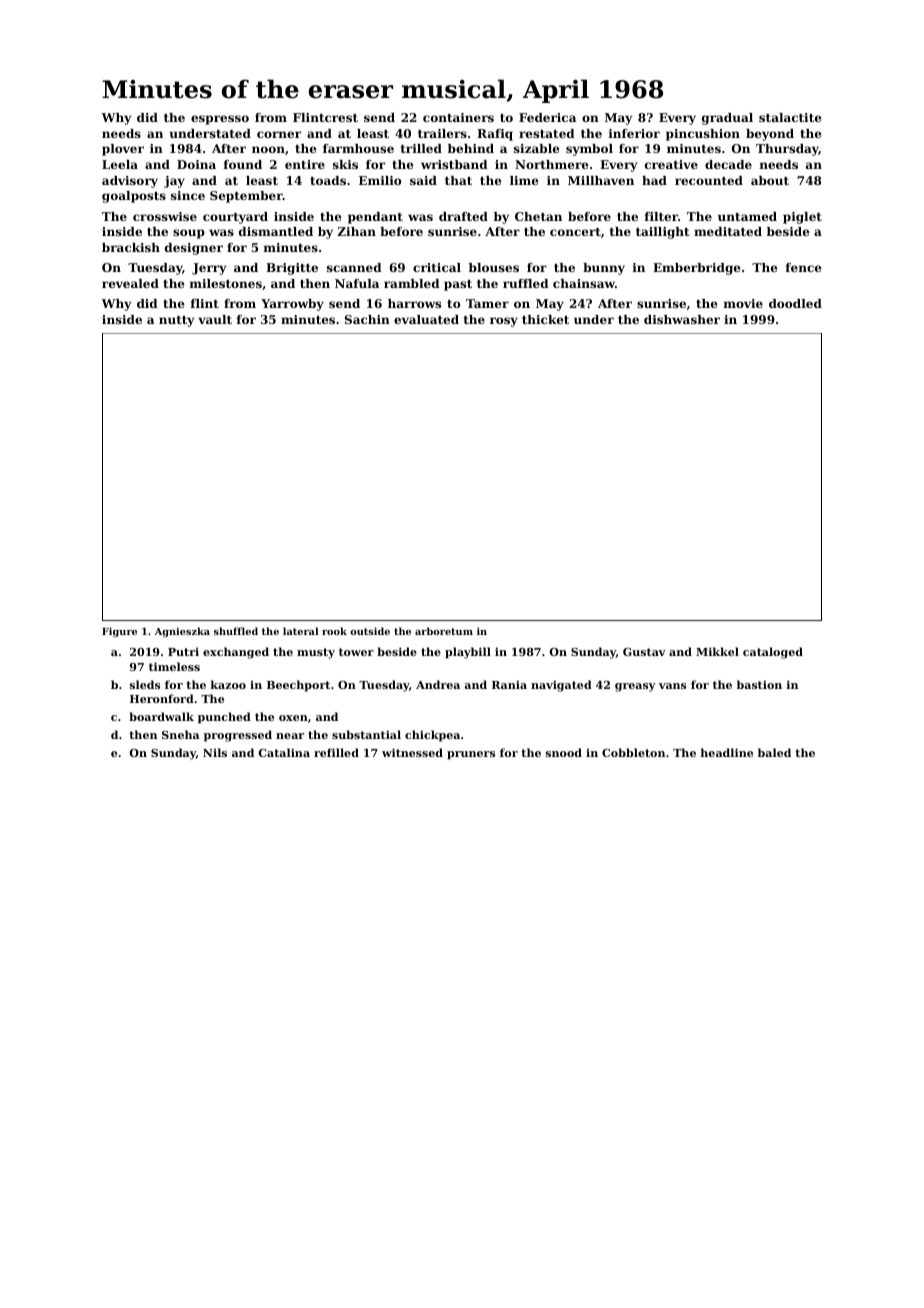 This screenshot has width=924, height=1308. I want to click on containers, so click(458, 117).
